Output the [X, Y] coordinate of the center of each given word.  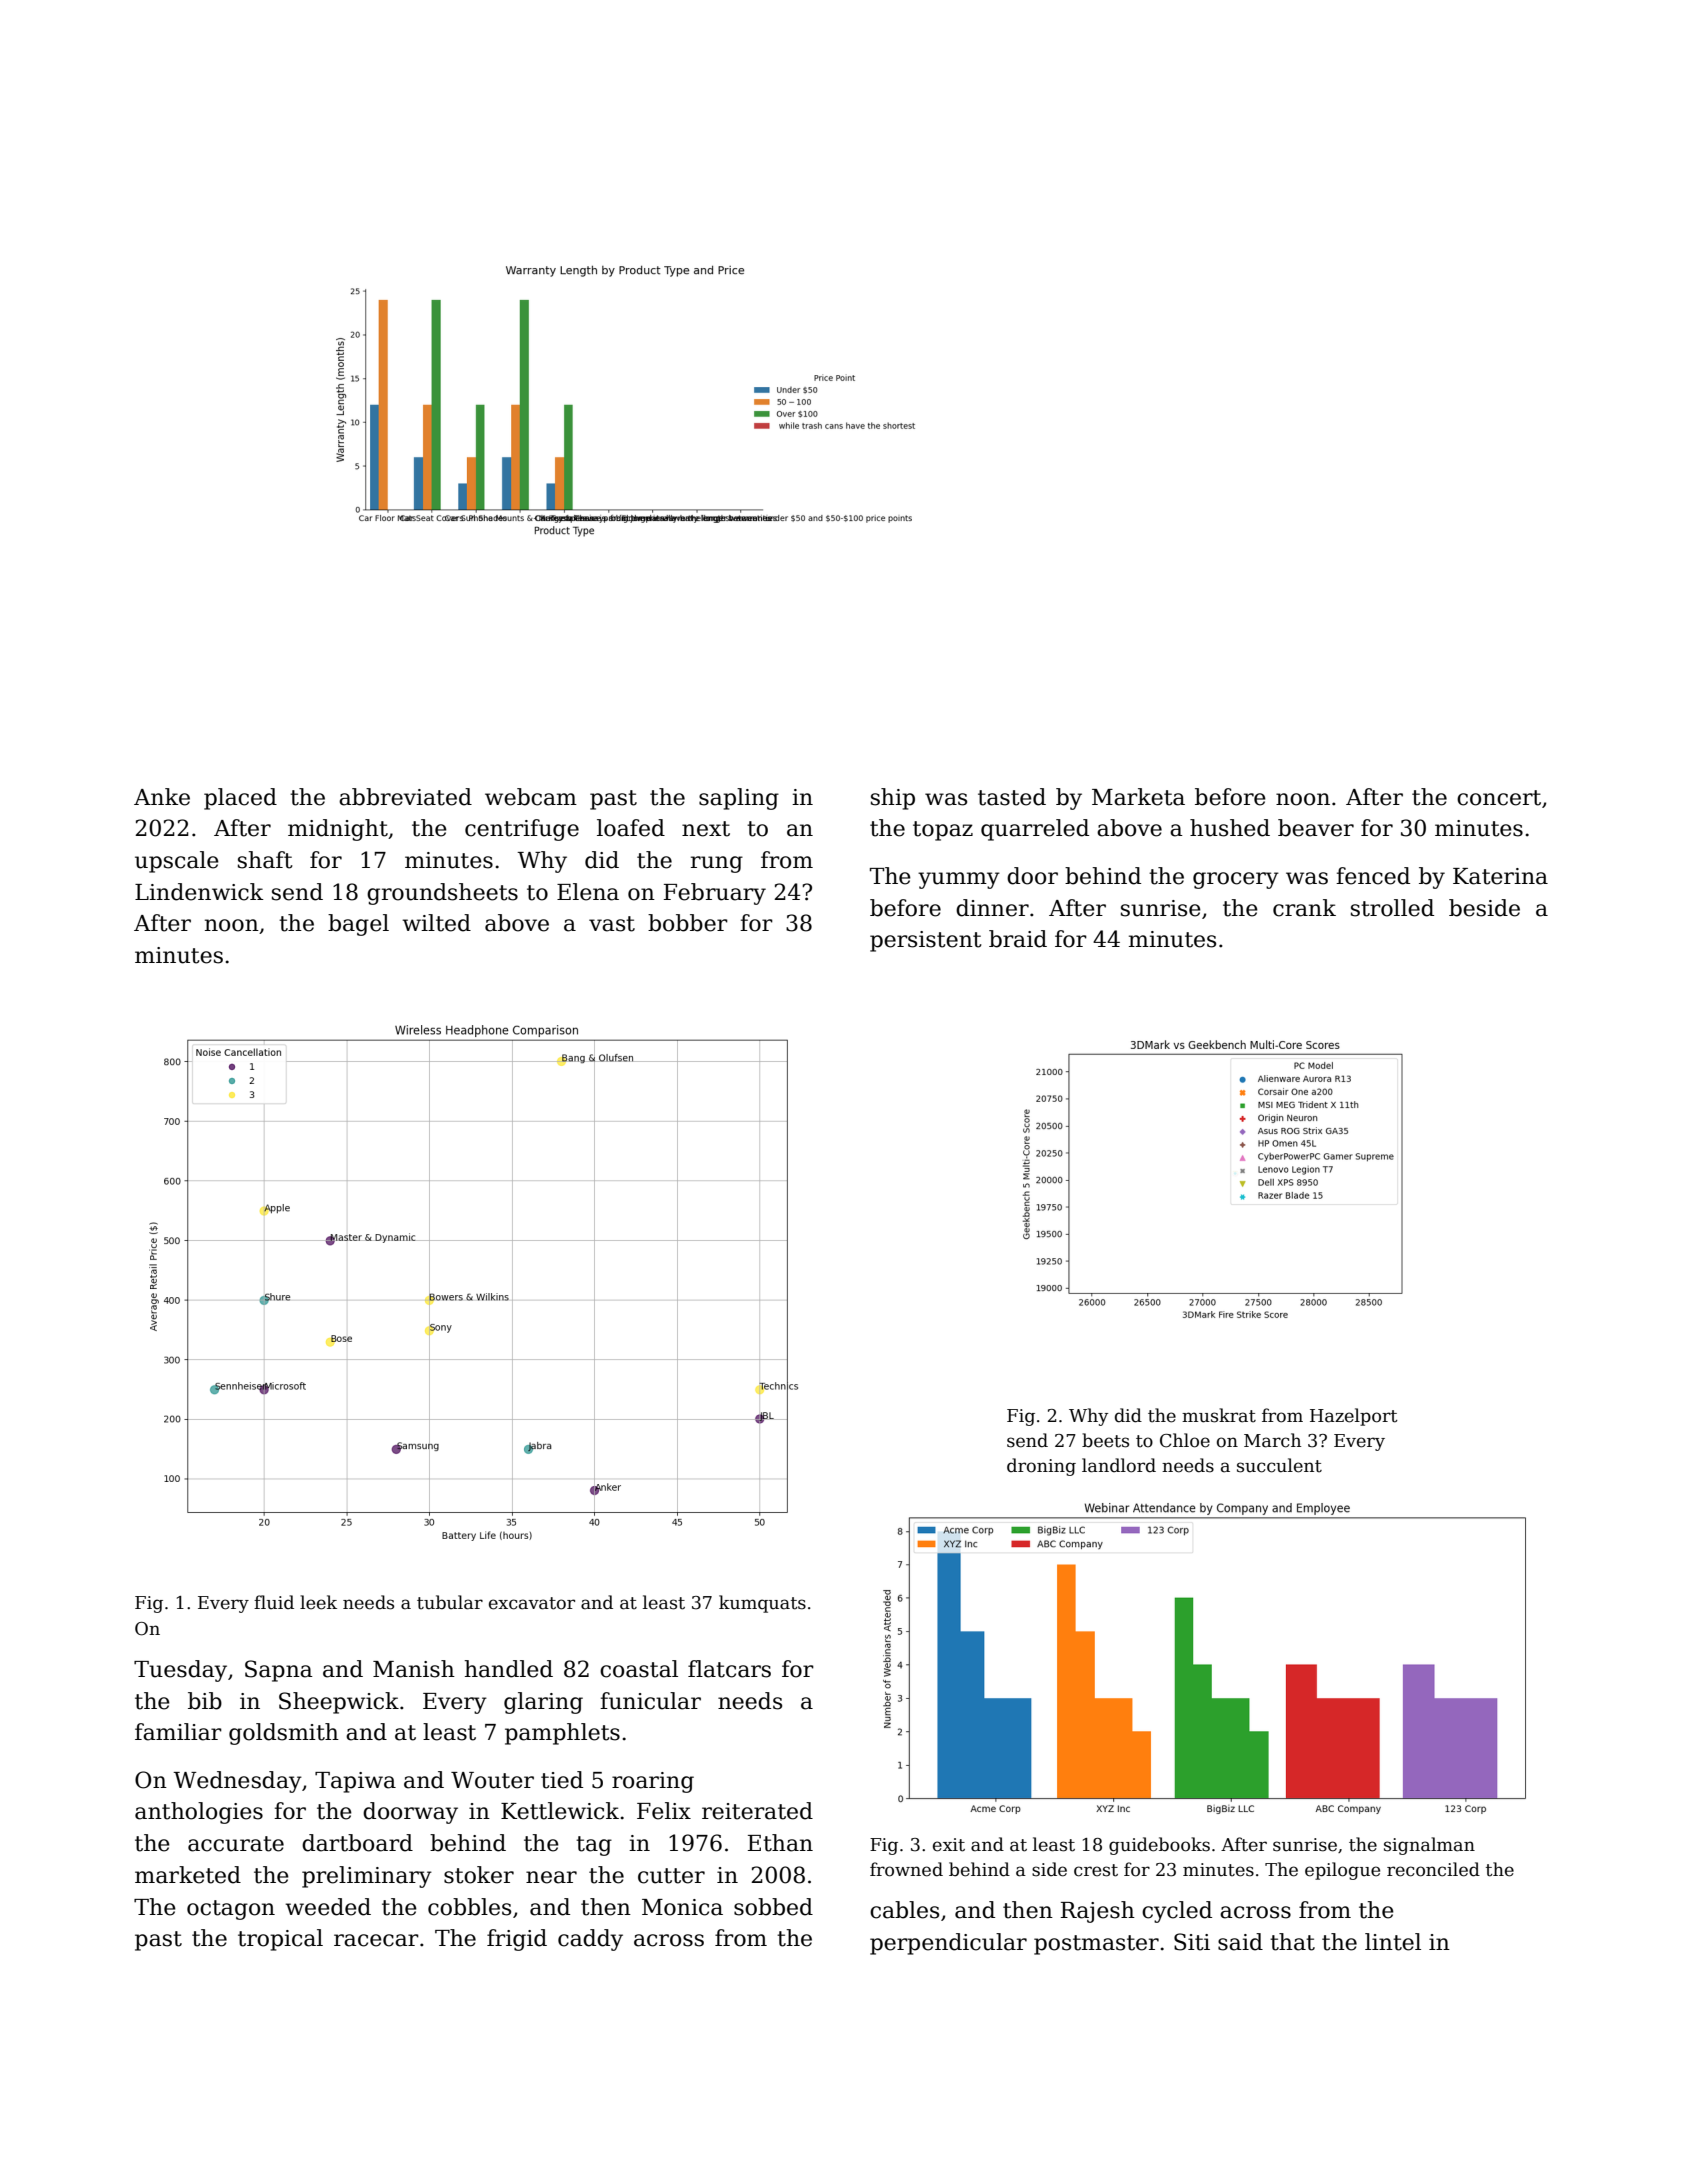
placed [240, 799]
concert [1499, 798]
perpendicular [948, 1944]
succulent [1279, 1465]
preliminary [367, 1877]
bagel [358, 925]
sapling [739, 799]
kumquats [762, 1604]
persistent [926, 941]
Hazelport [1354, 1417]
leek [318, 1602]
